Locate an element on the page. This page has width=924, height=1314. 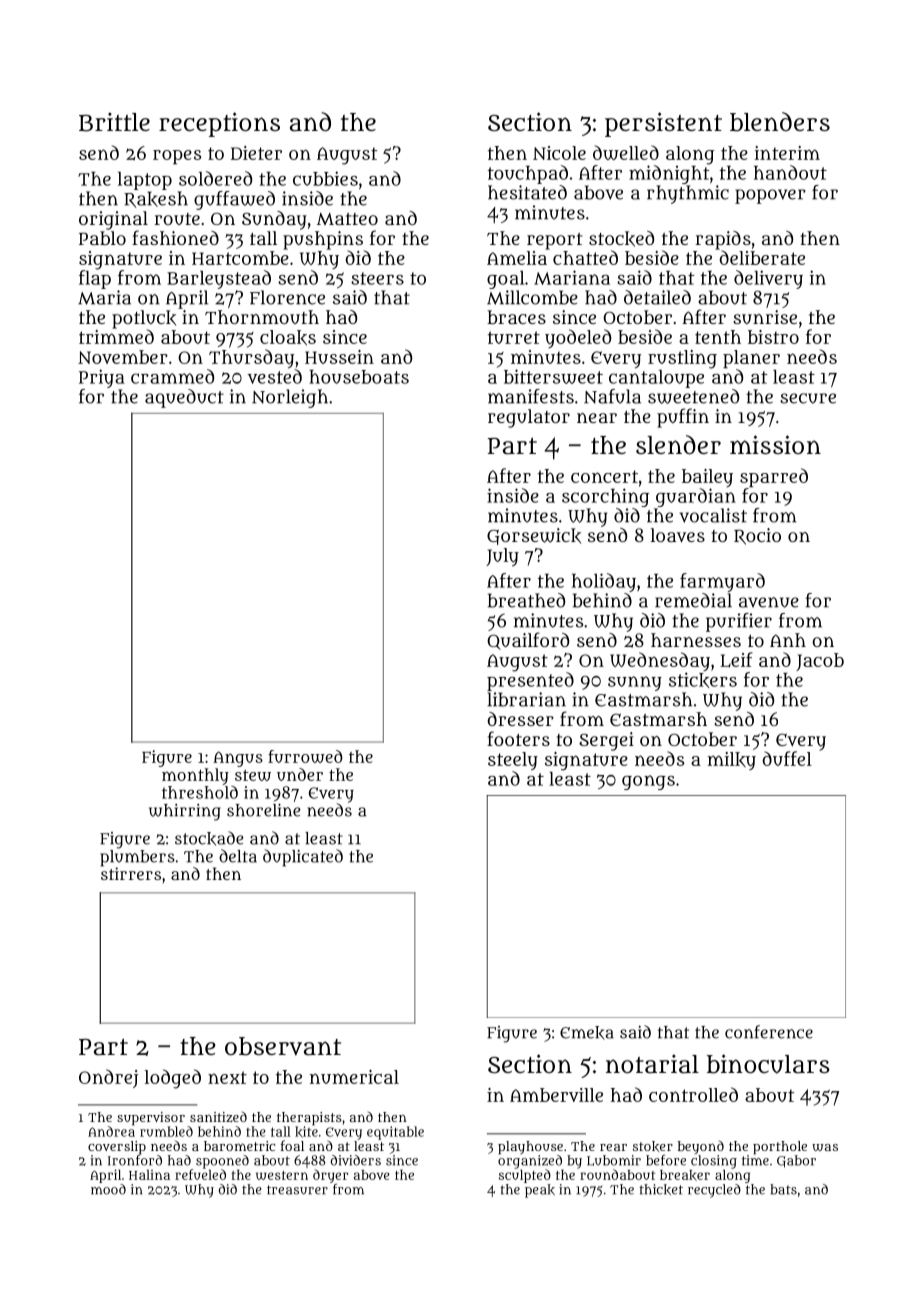
sparred is located at coordinates (774, 477).
